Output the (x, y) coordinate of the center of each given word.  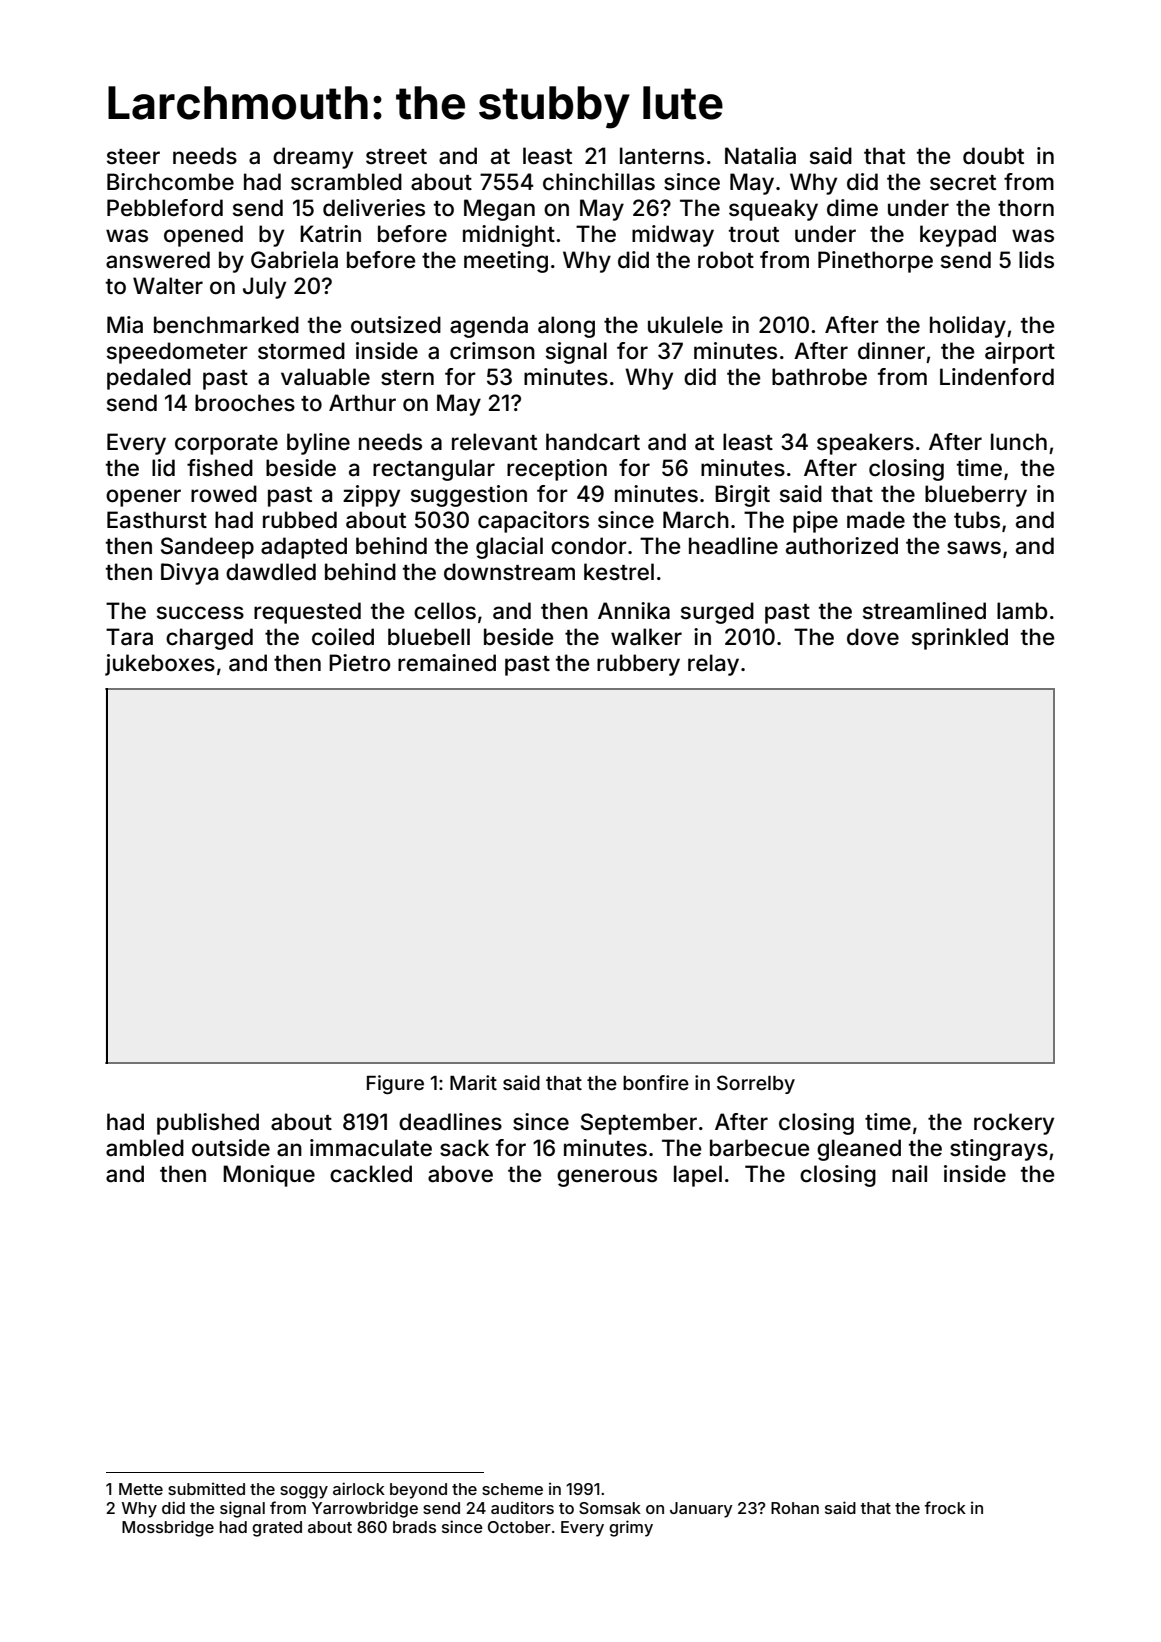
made (876, 520)
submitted (206, 1488)
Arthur (362, 402)
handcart (593, 442)
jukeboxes (160, 665)
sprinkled (960, 639)
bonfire (656, 1082)
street (396, 157)
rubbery (638, 665)
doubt (993, 155)
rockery (1014, 1124)
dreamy (313, 158)
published (208, 1124)
